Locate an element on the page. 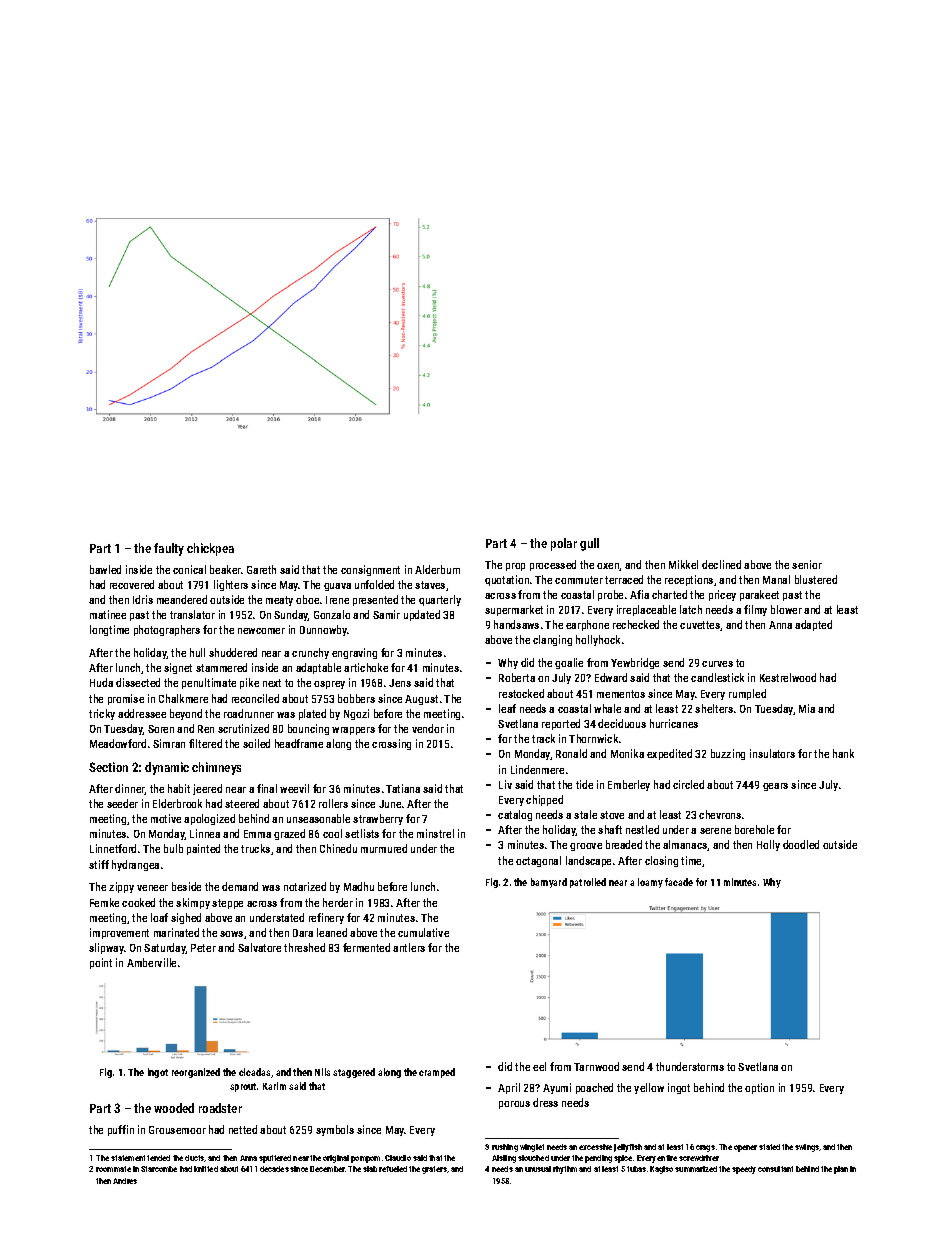 The height and width of the document is (1233, 952). borehole is located at coordinates (754, 829).
